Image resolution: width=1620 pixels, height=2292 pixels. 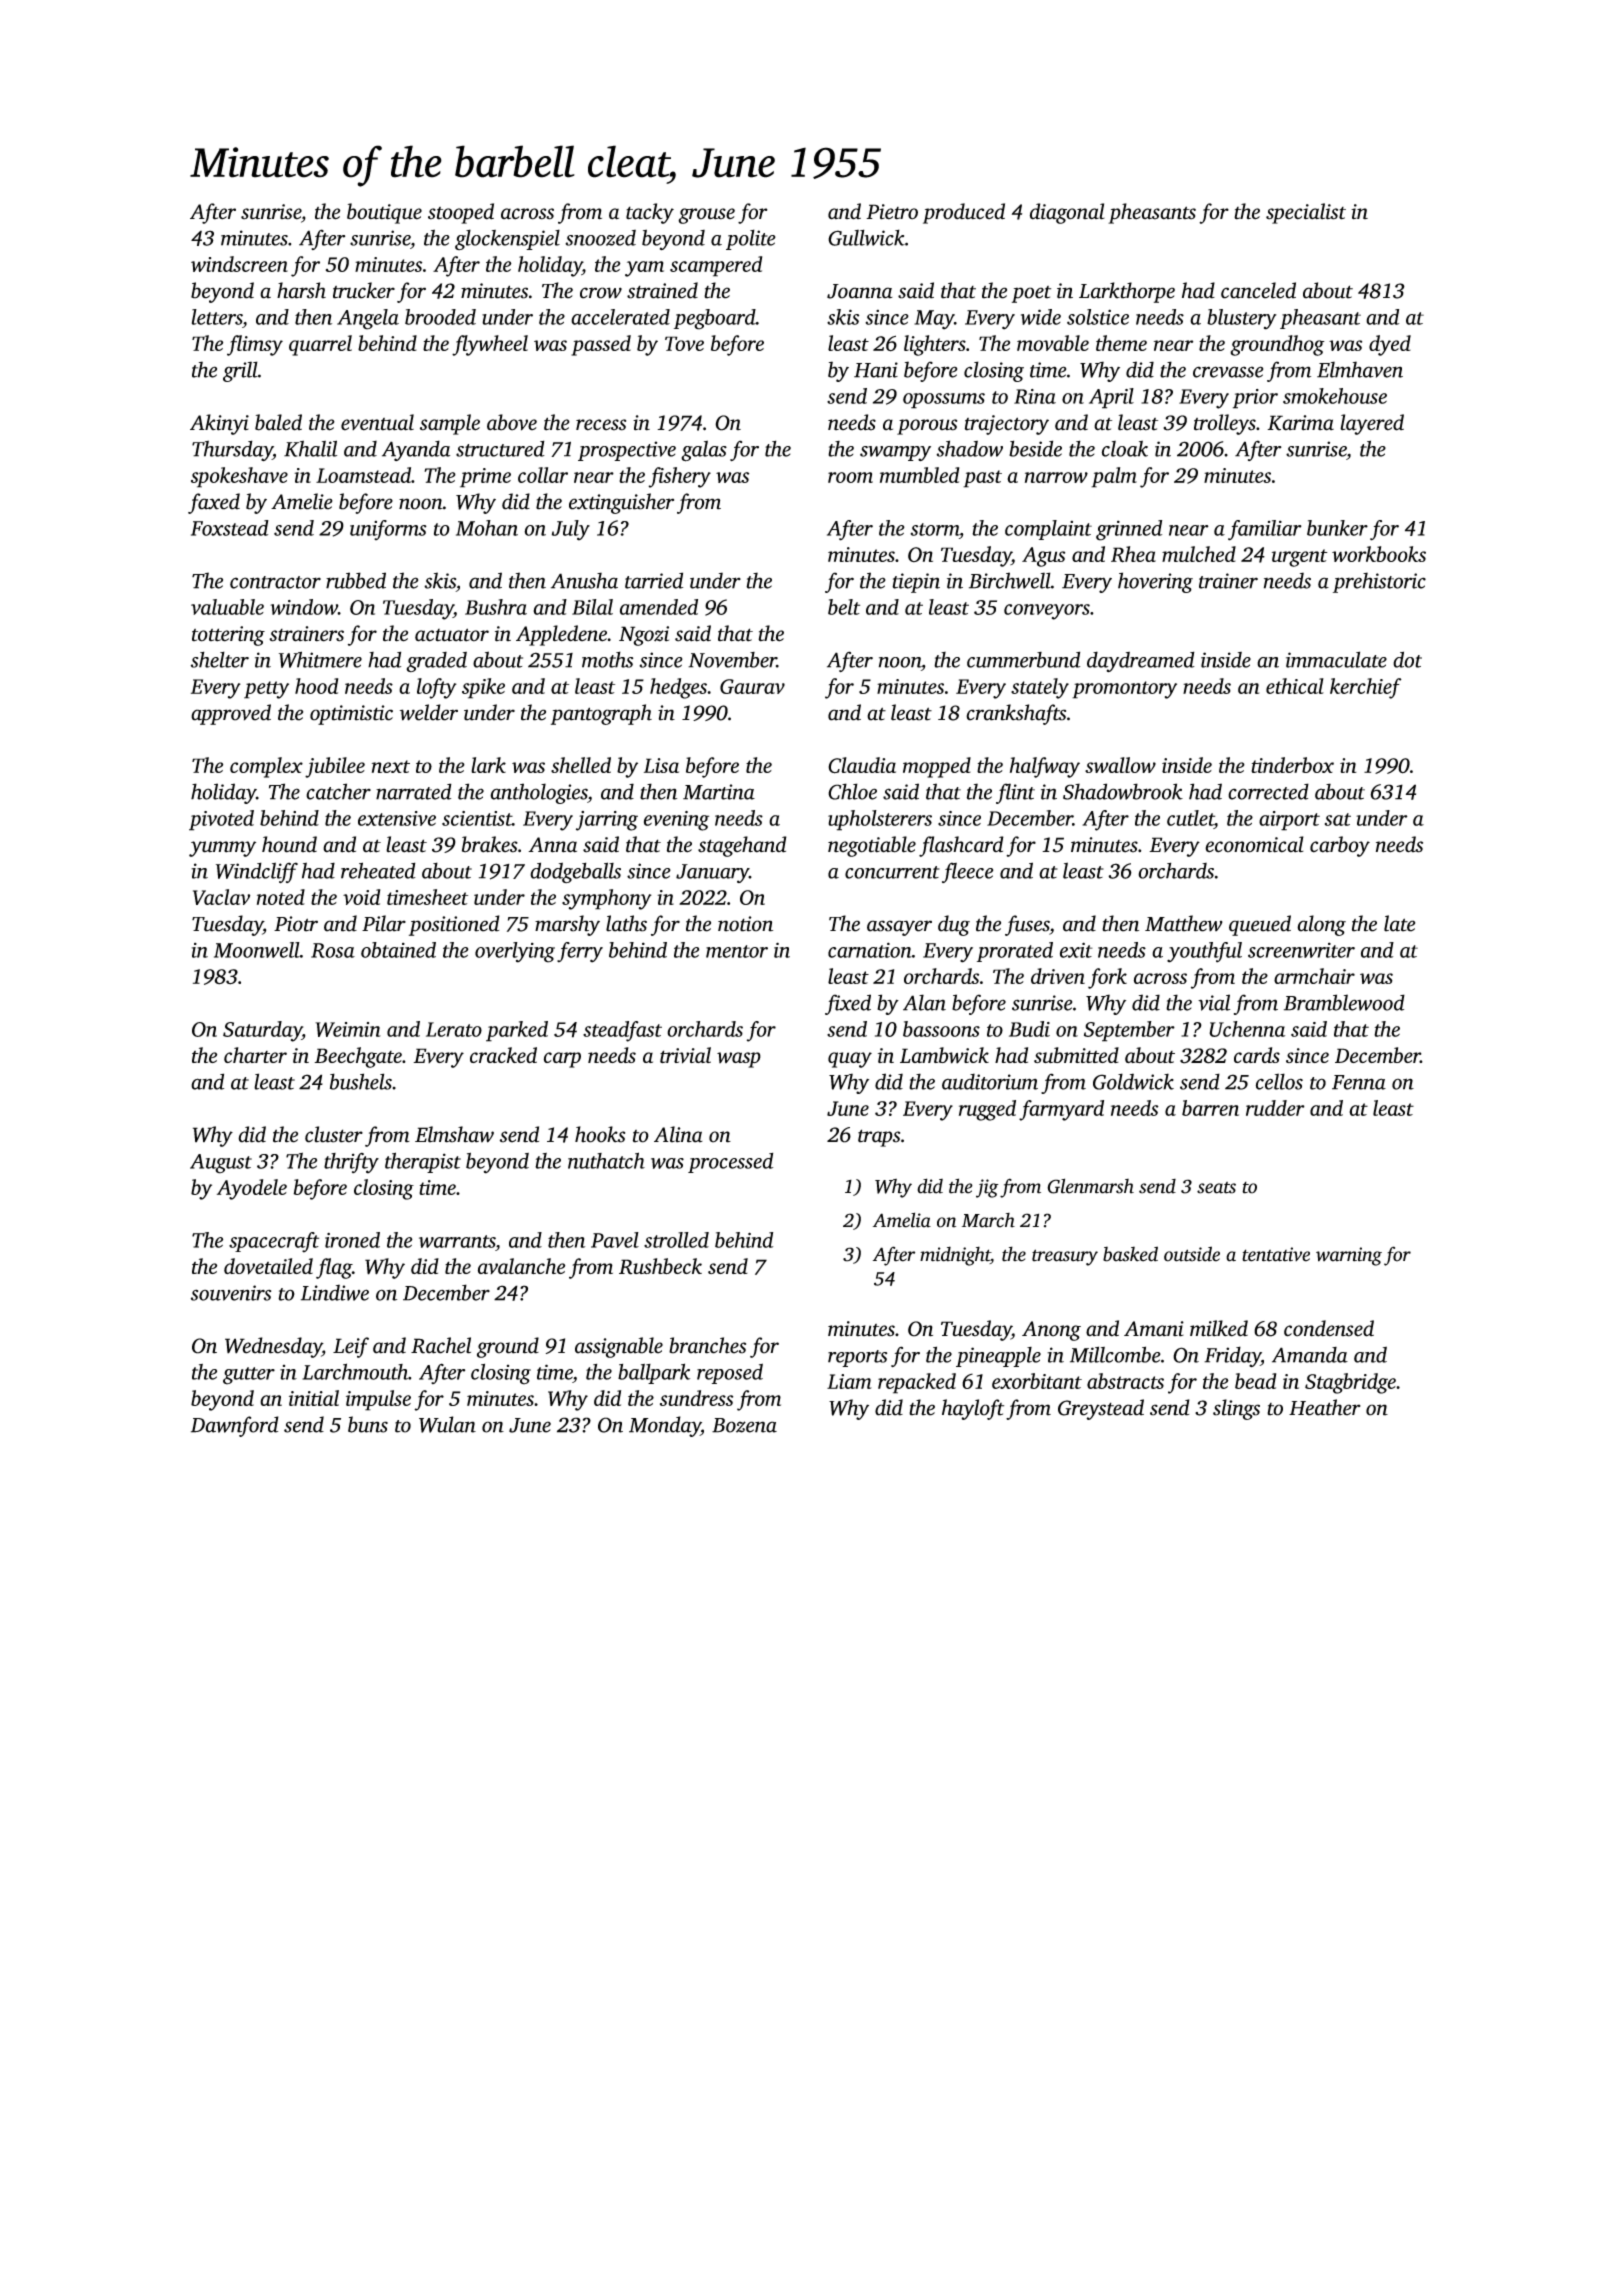 What do you see at coordinates (447, 1424) in the screenshot?
I see `Wulan` at bounding box center [447, 1424].
